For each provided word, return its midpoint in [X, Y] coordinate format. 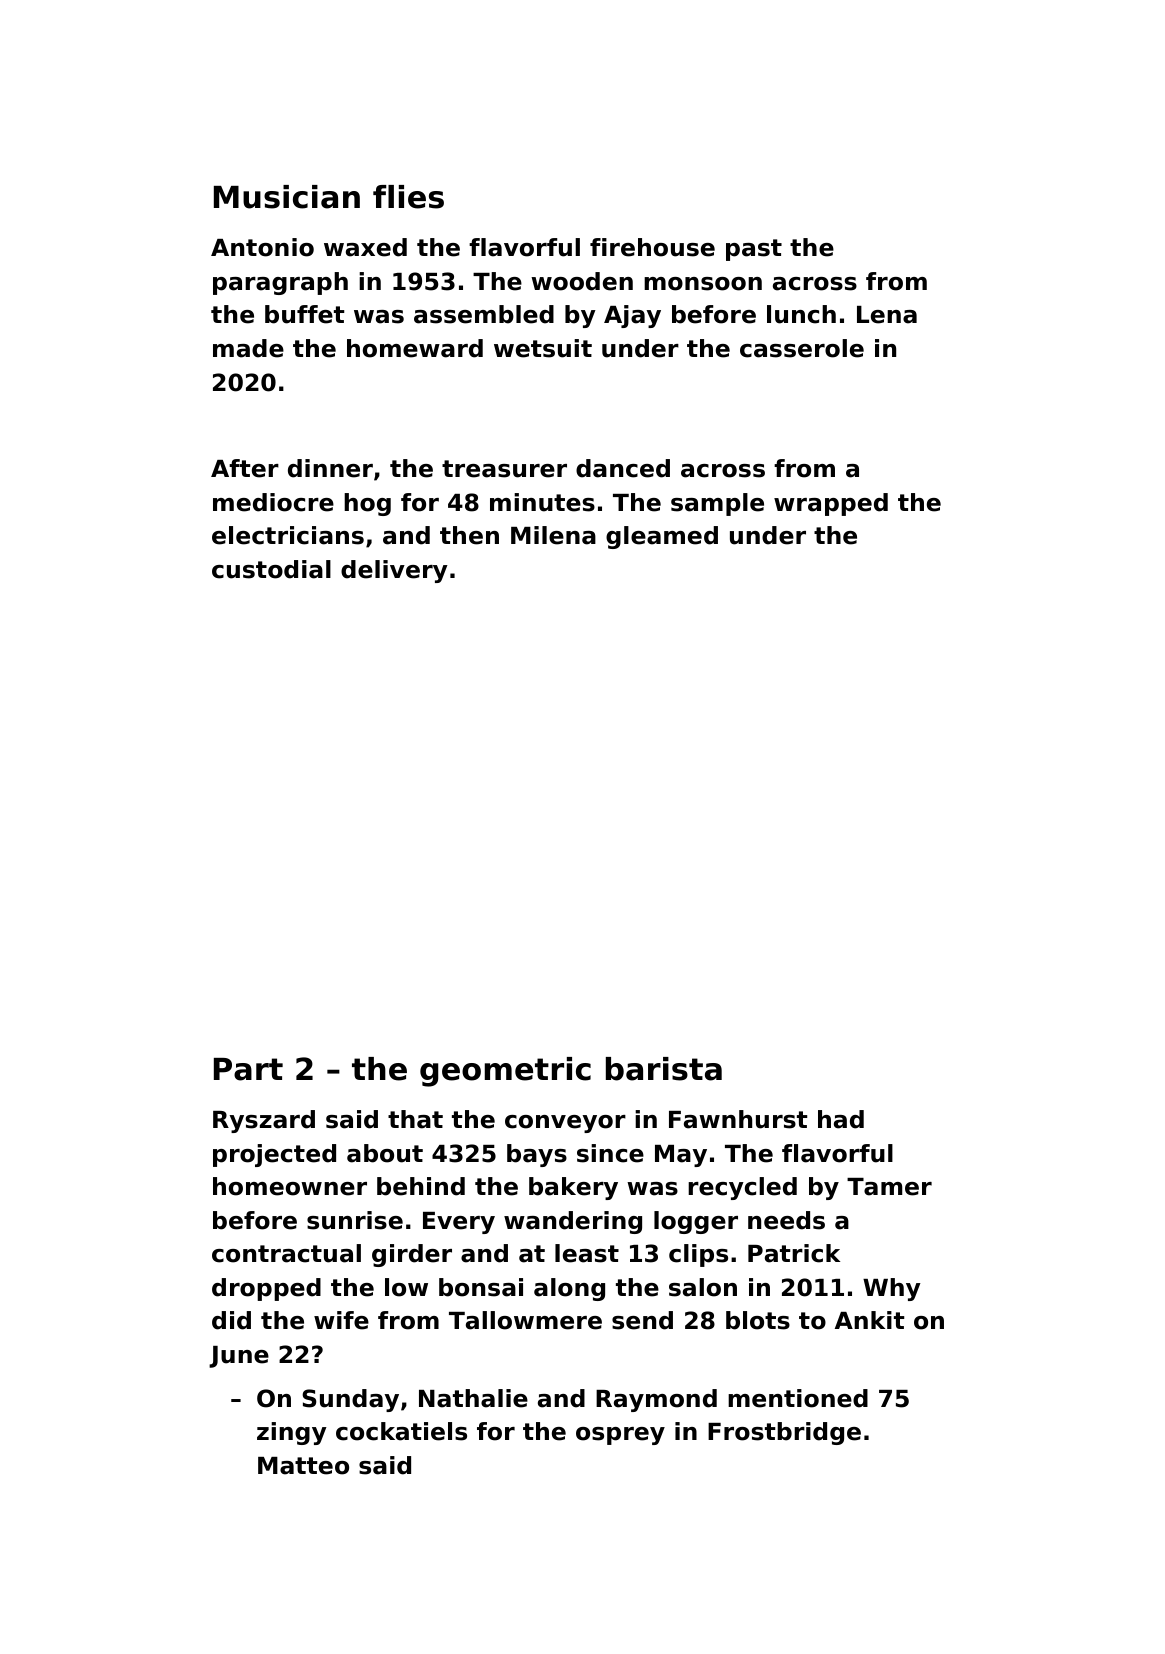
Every [459, 1223]
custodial [271, 569]
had [841, 1119]
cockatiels [401, 1431]
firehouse [652, 247]
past [754, 250]
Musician [287, 197]
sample [717, 504]
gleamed [662, 537]
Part [248, 1069]
